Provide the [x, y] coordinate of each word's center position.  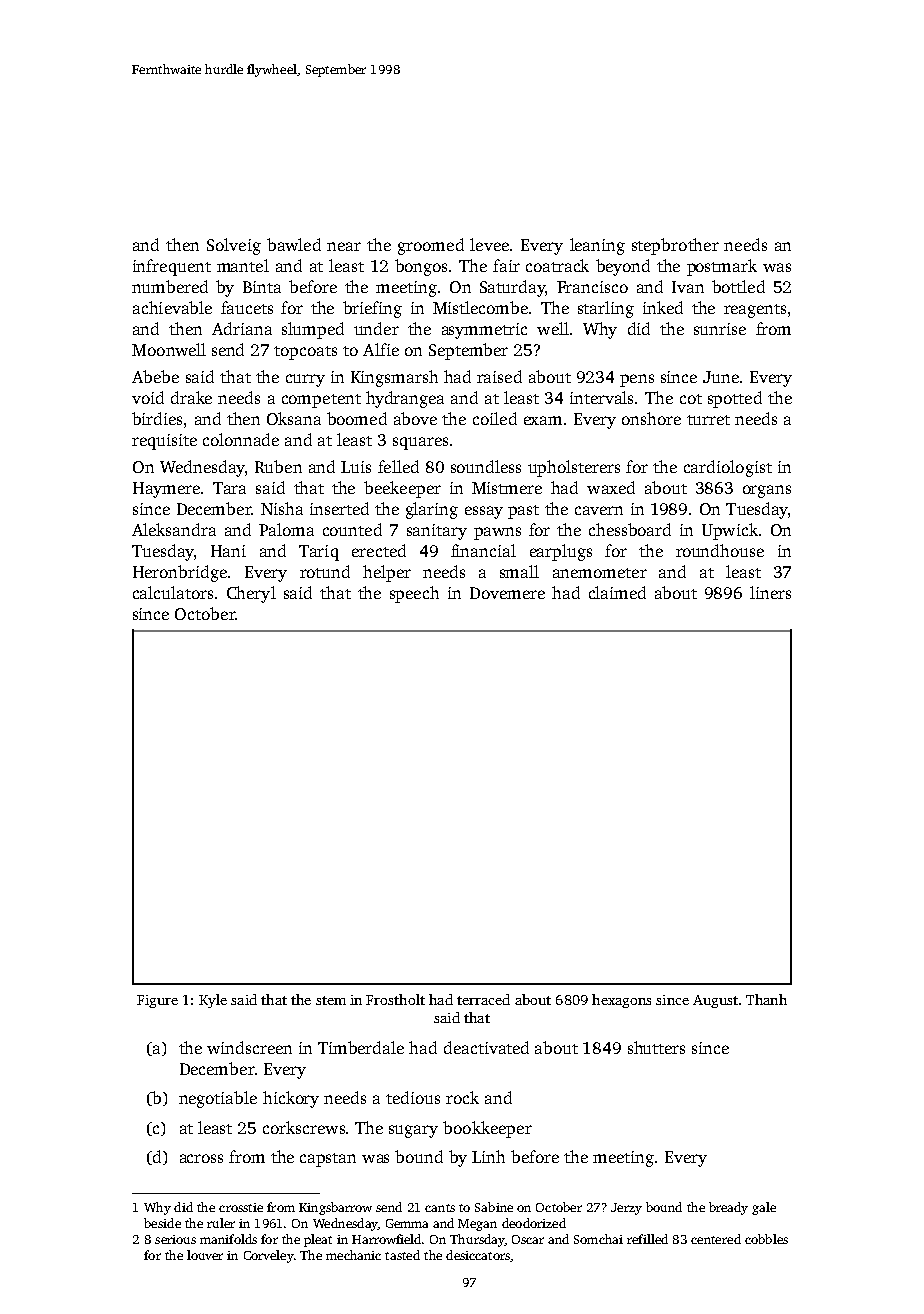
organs [767, 491]
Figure [157, 1001]
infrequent [172, 267]
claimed [617, 592]
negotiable [218, 1099]
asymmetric [484, 331]
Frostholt [395, 999]
